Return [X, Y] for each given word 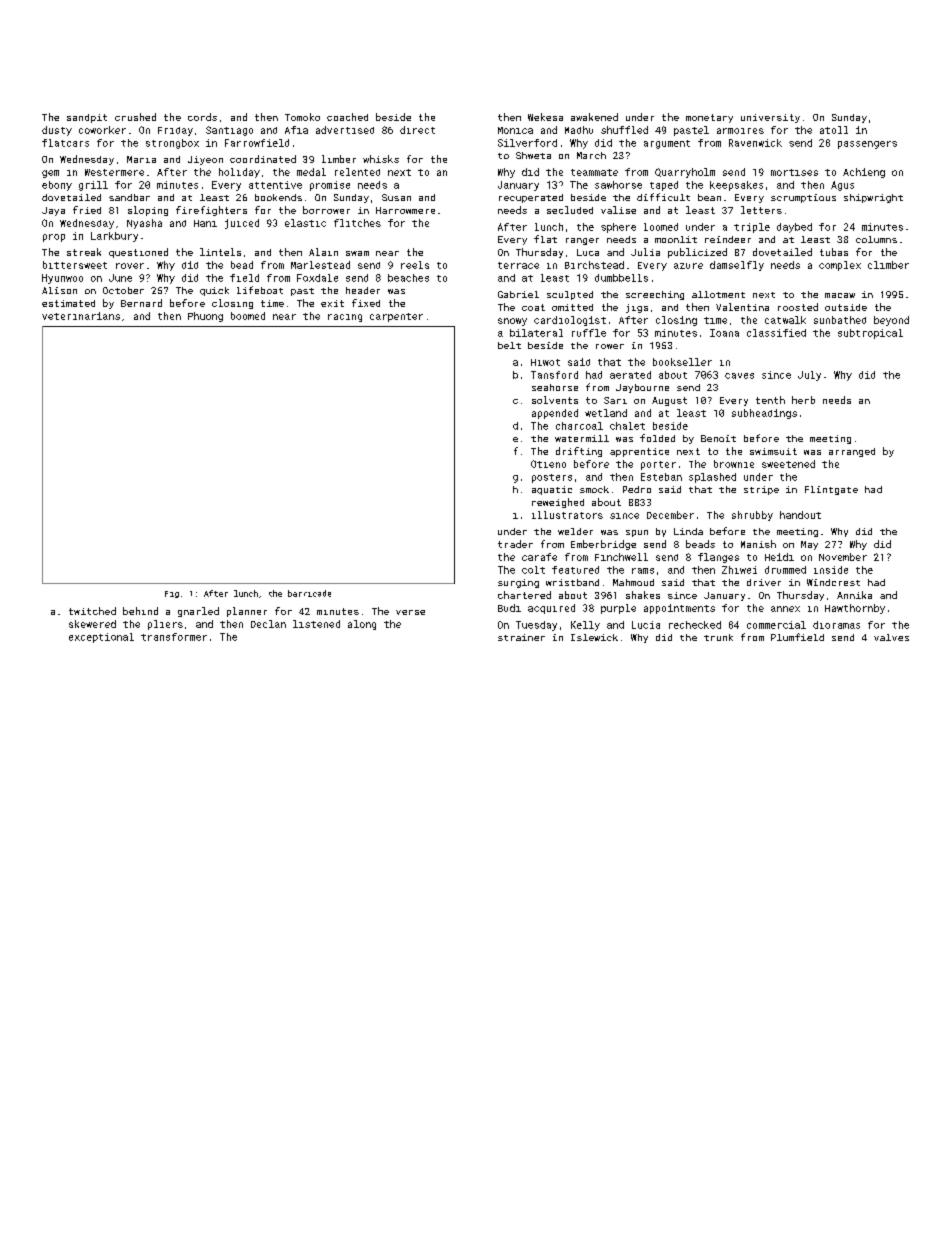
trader [515, 544]
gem [50, 174]
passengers [867, 145]
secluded [570, 210]
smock [594, 489]
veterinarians [81, 316]
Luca [588, 252]
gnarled [198, 612]
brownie [734, 464]
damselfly [737, 266]
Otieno [548, 464]
